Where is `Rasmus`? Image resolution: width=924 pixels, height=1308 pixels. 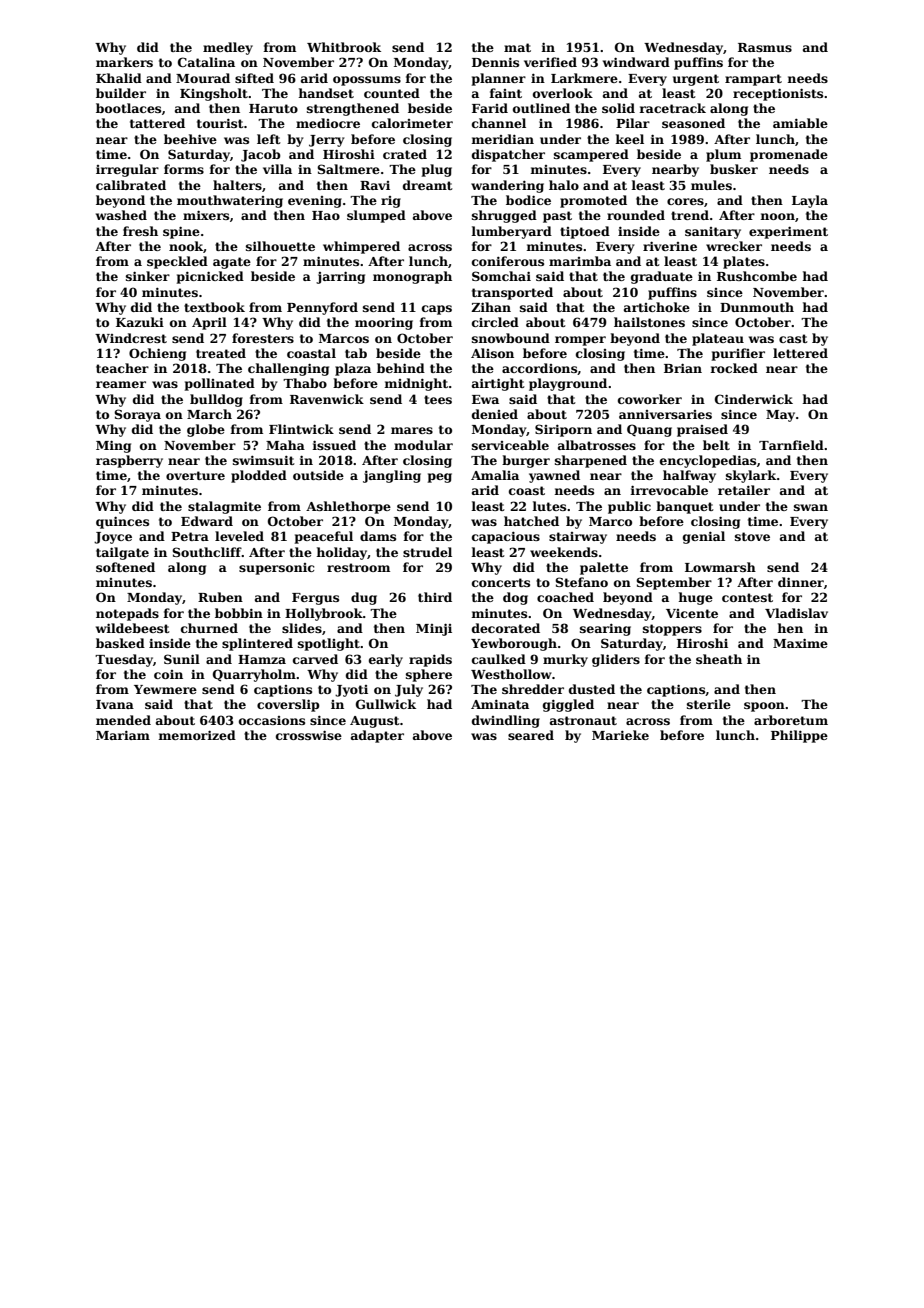
Rasmus is located at coordinates (765, 47).
